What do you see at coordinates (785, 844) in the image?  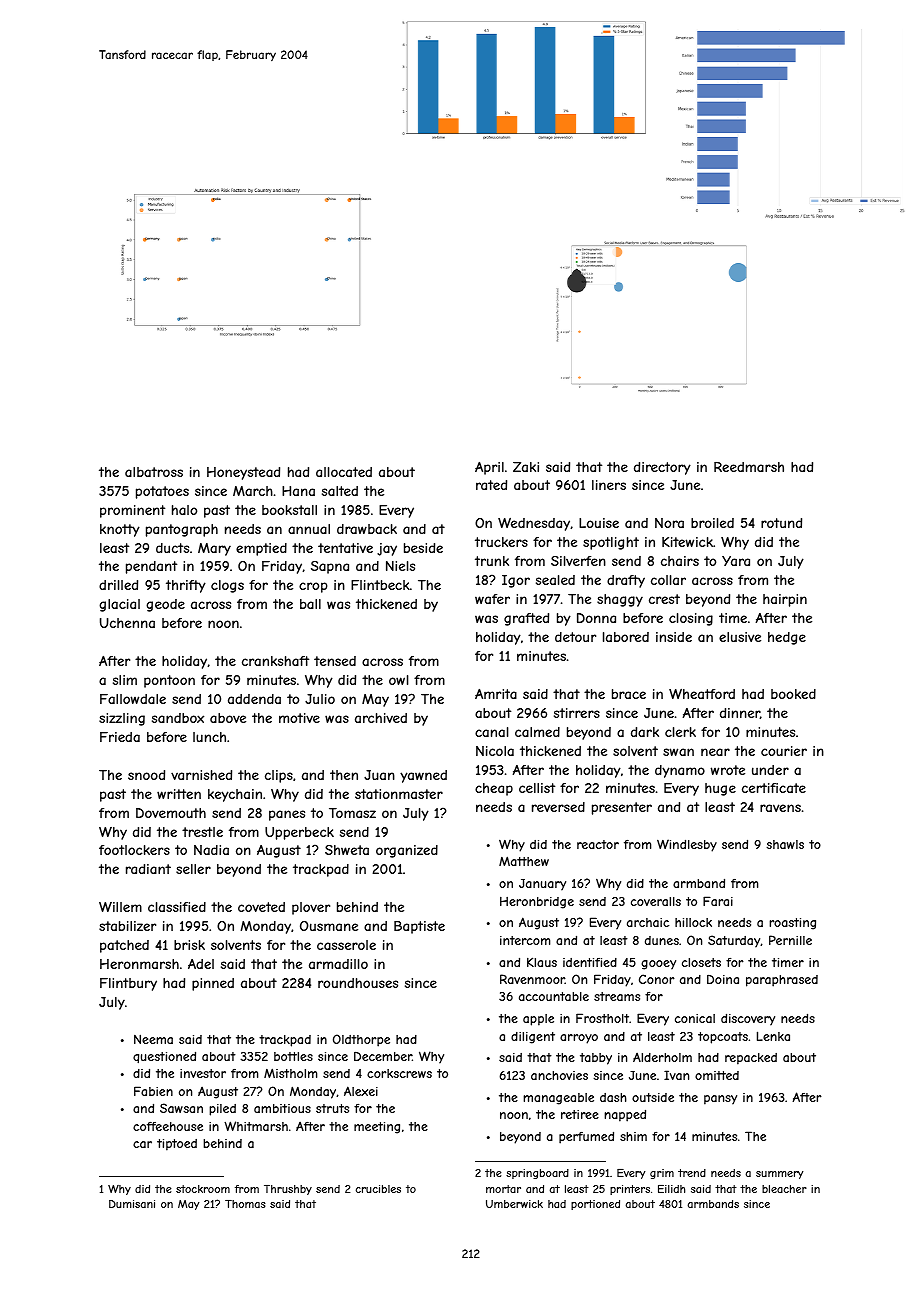 I see `shawls` at bounding box center [785, 844].
